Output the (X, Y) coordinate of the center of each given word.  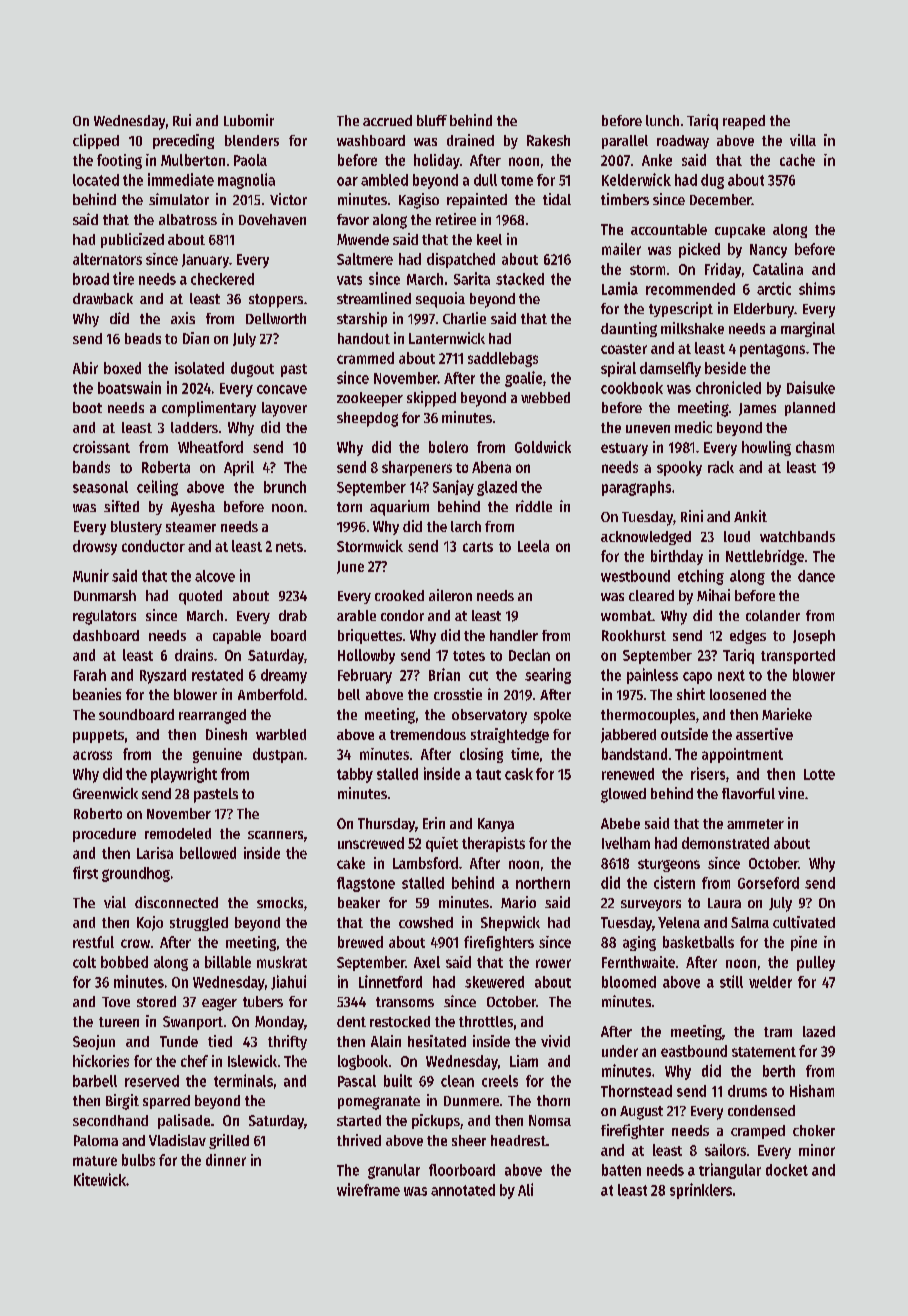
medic (693, 427)
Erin (434, 823)
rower (553, 963)
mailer (621, 249)
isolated (199, 368)
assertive (764, 734)
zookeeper (370, 399)
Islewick (252, 1061)
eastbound (694, 1051)
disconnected (176, 902)
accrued (387, 120)
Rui (182, 120)
